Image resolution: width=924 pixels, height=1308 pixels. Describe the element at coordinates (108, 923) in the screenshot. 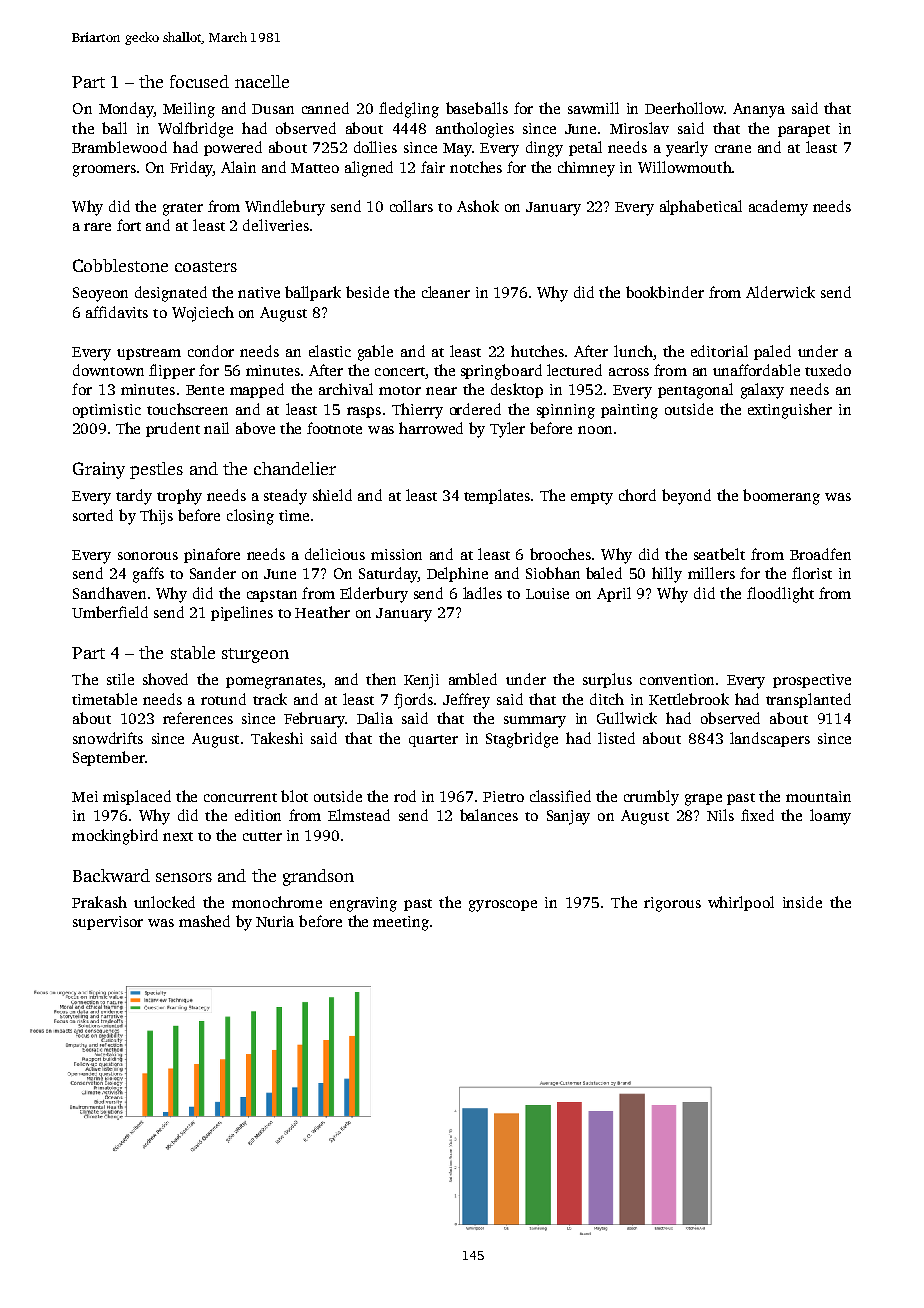

I see `supervisor` at that location.
